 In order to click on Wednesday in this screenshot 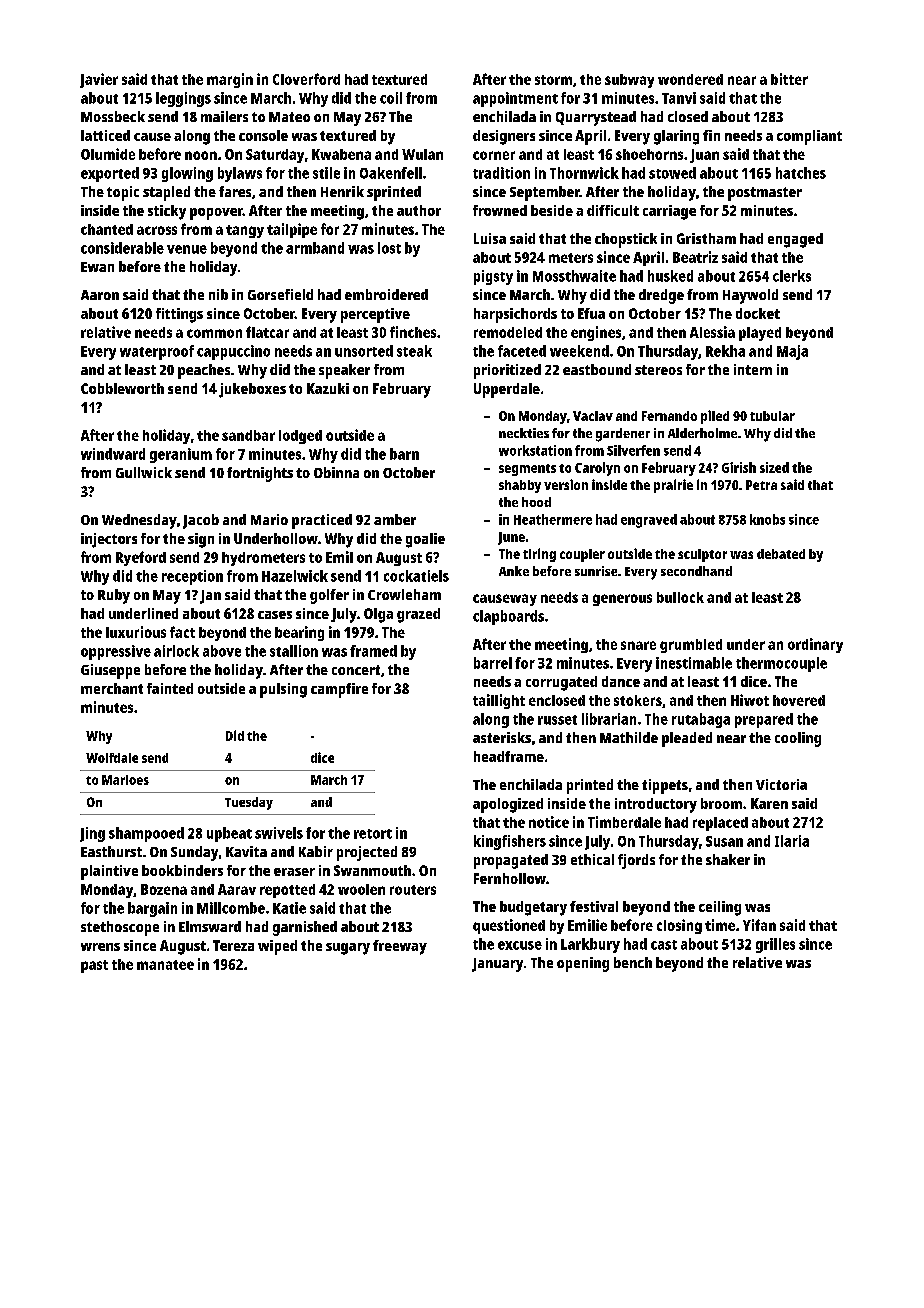, I will do `click(139, 521)`.
